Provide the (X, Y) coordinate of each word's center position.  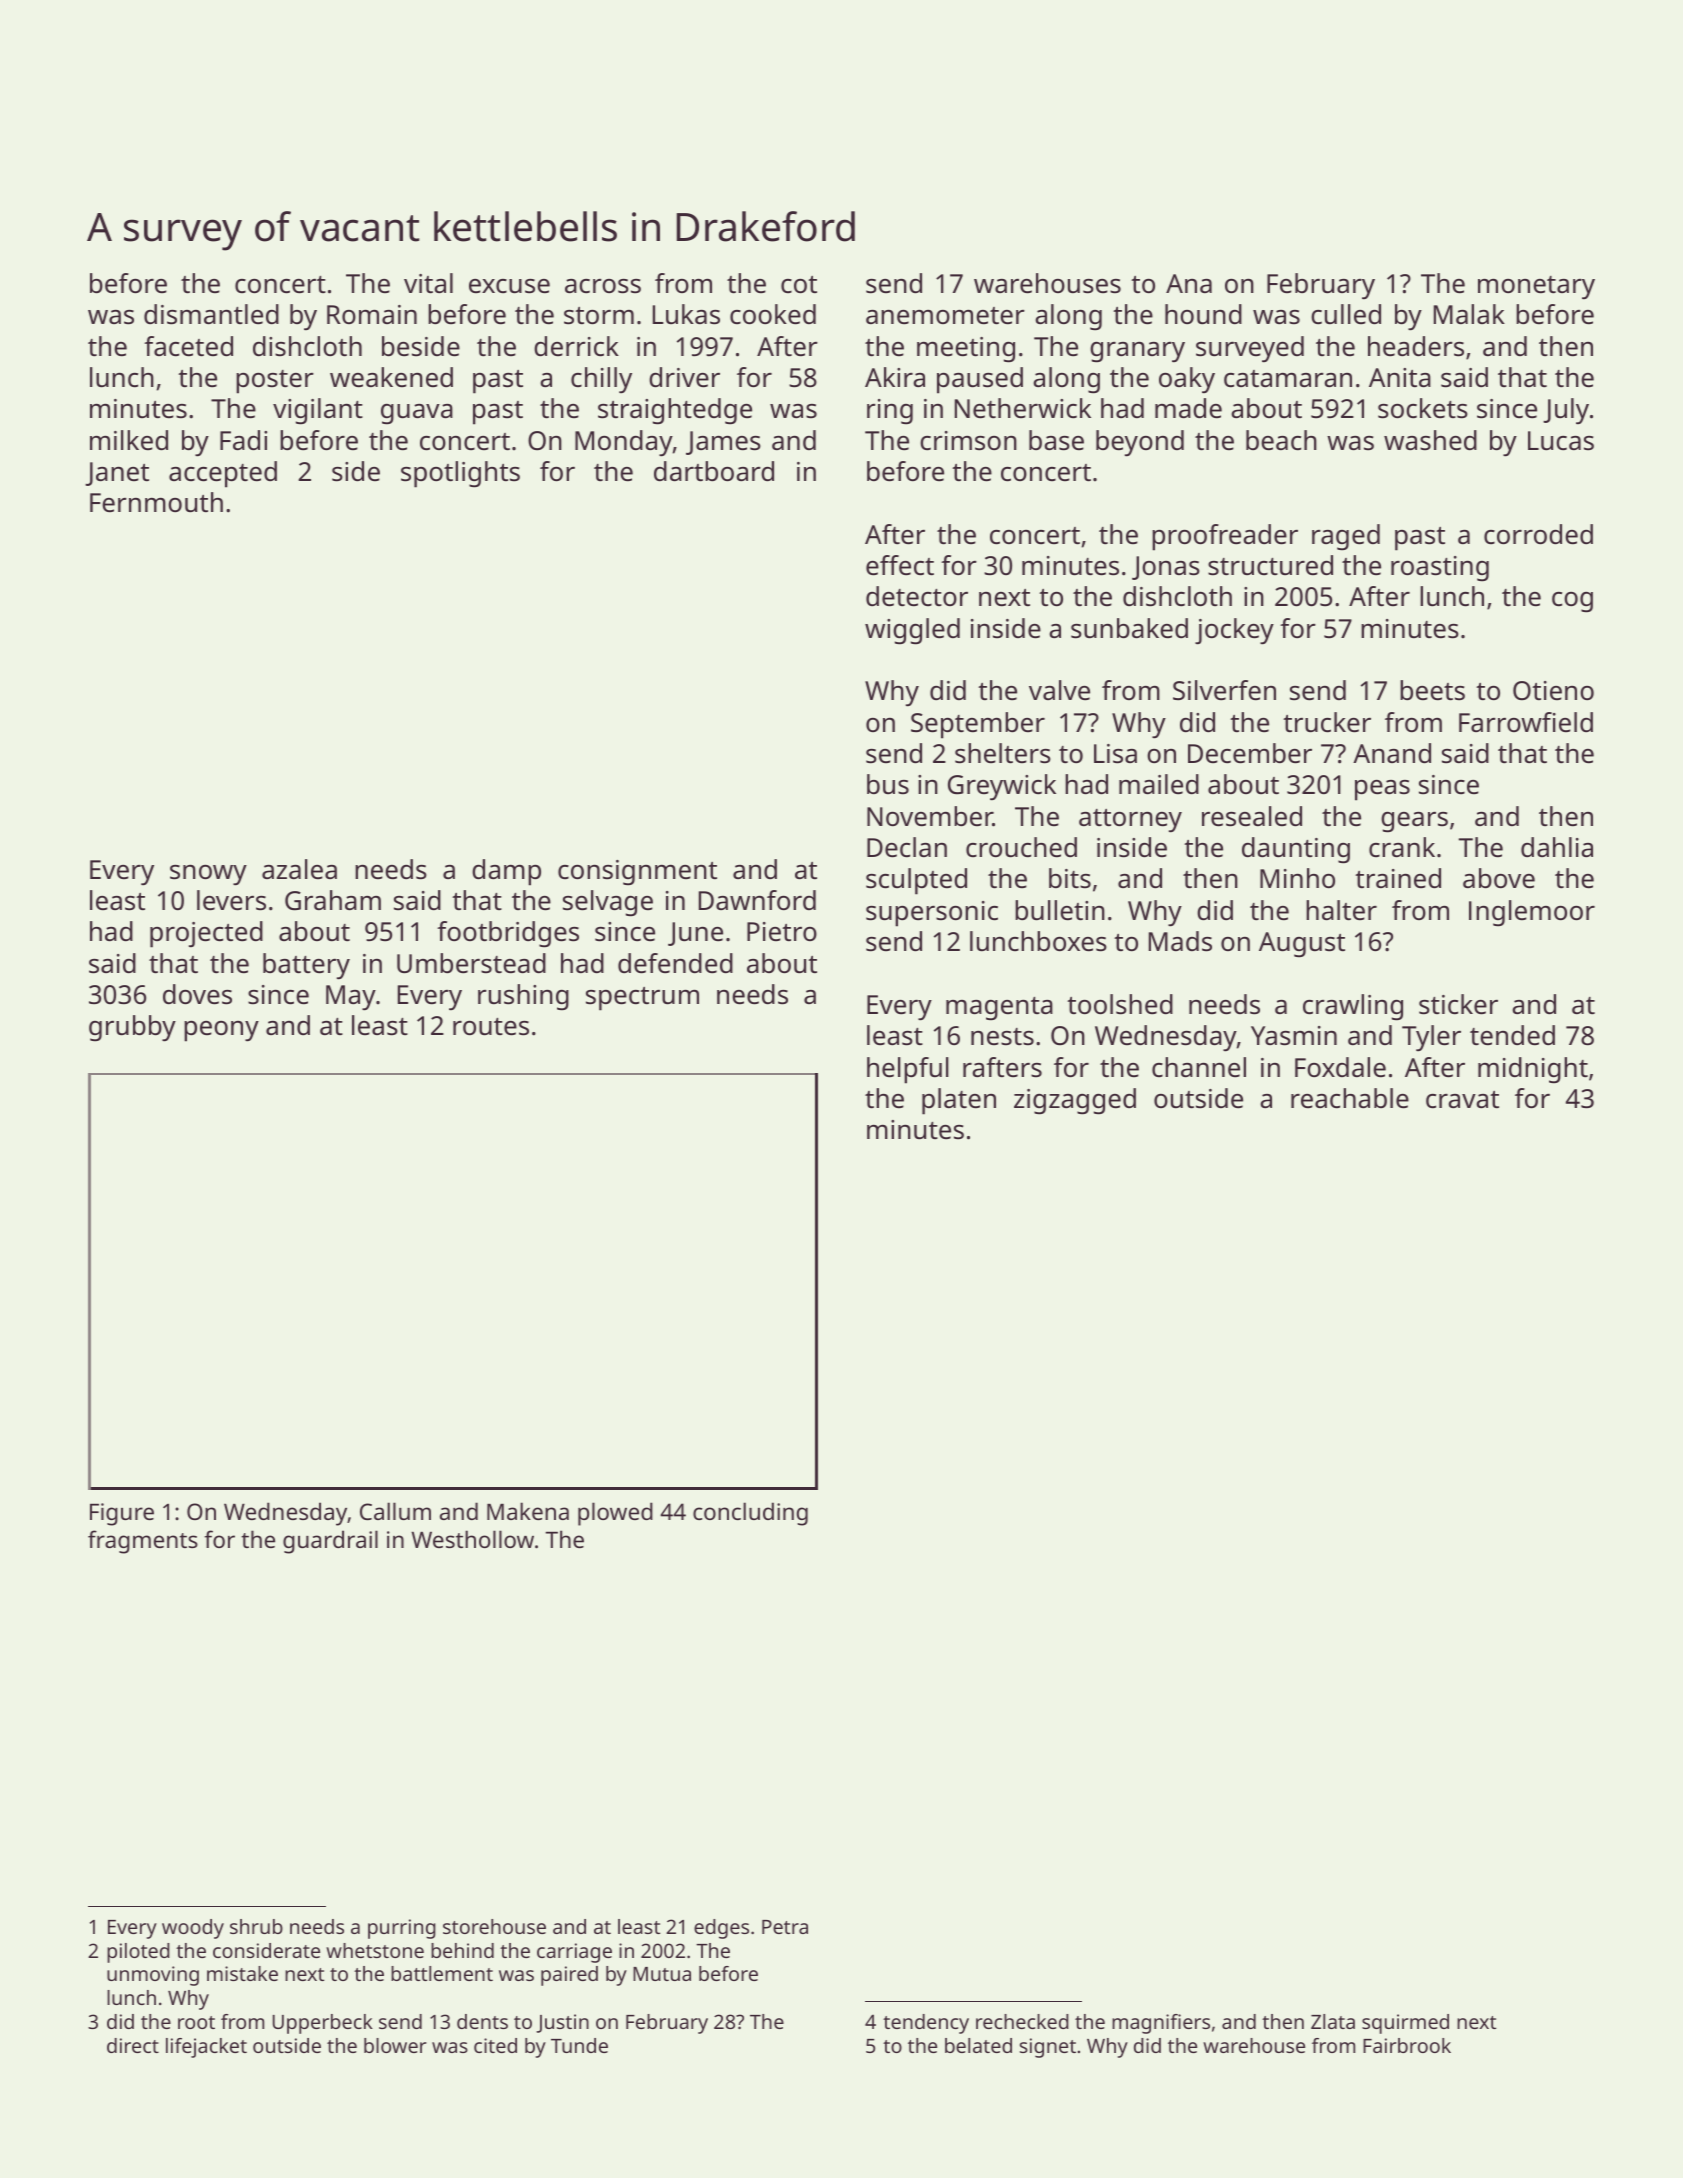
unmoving (153, 1976)
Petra (785, 1927)
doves (197, 994)
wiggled (912, 631)
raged (1346, 537)
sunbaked (1129, 628)
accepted (223, 474)
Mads (1180, 941)
